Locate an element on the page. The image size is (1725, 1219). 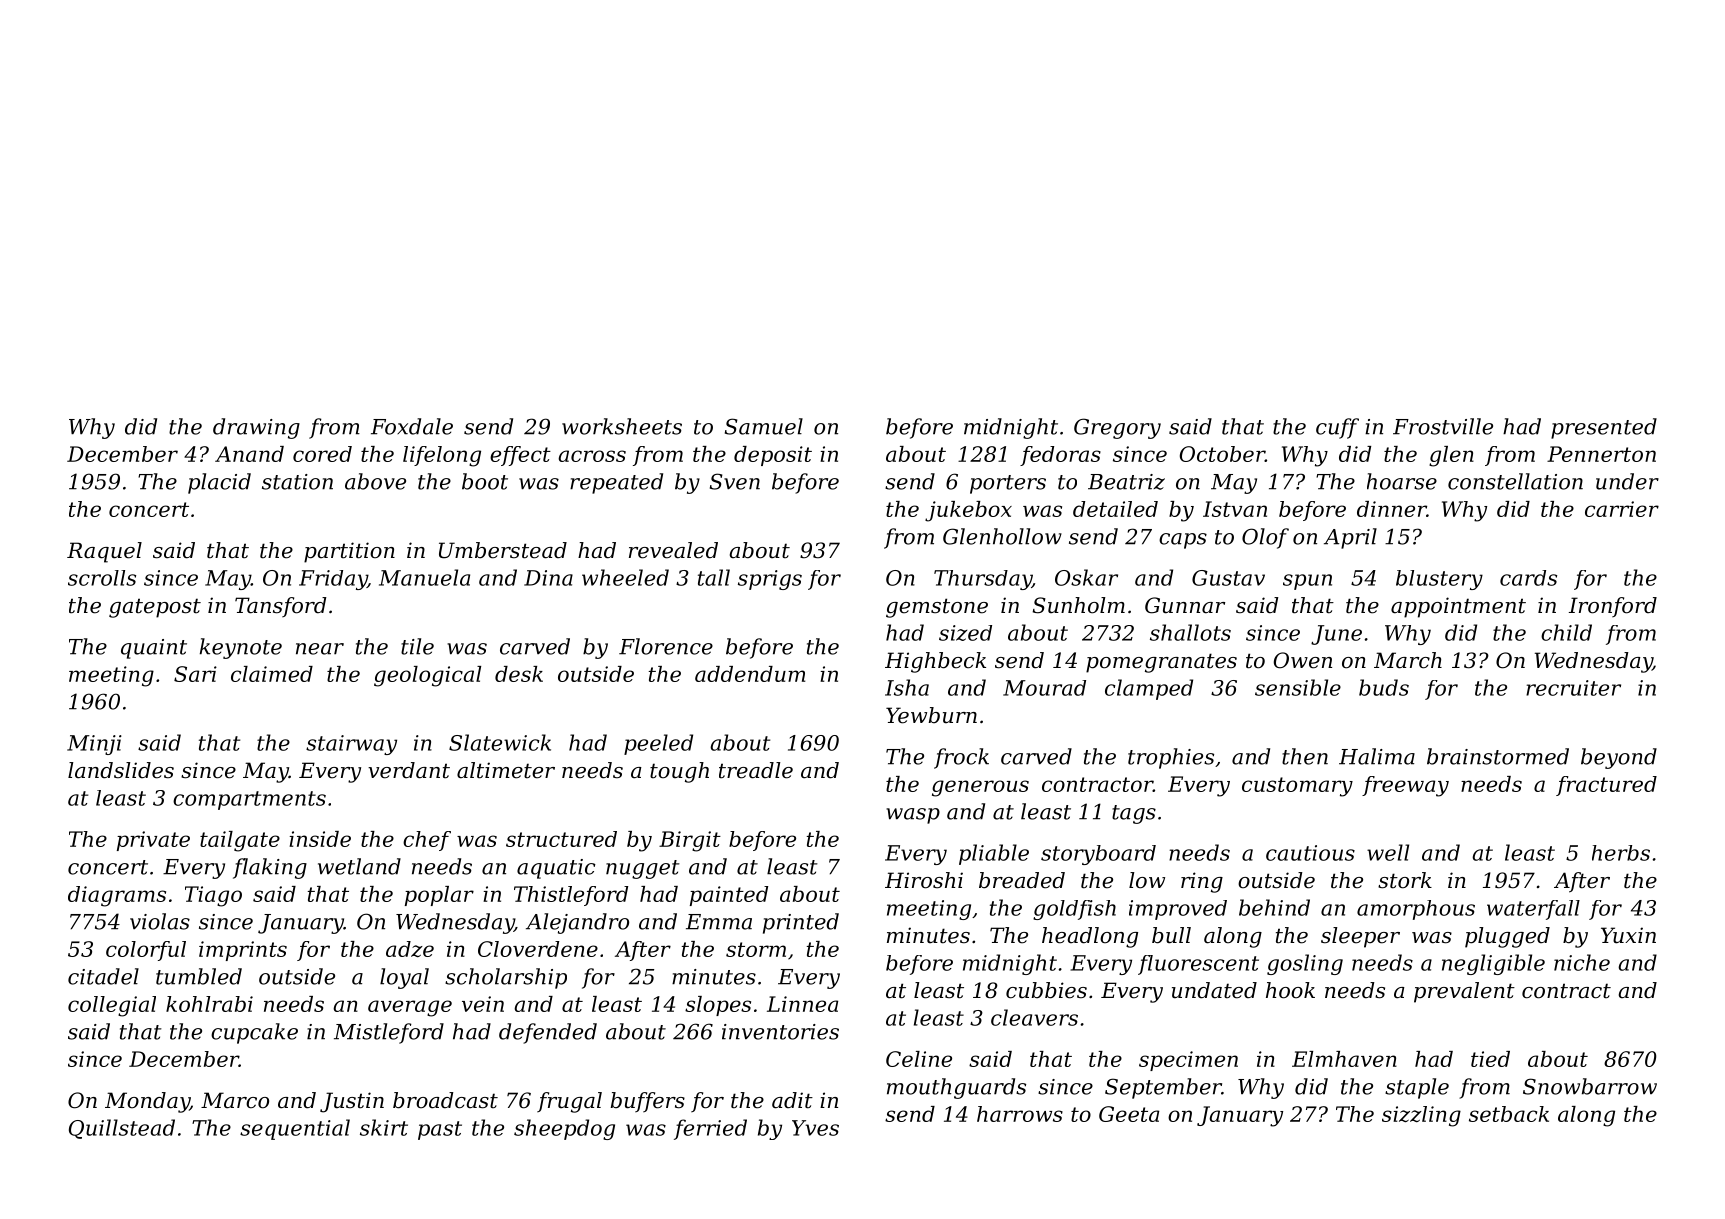
Raquel is located at coordinates (104, 552).
